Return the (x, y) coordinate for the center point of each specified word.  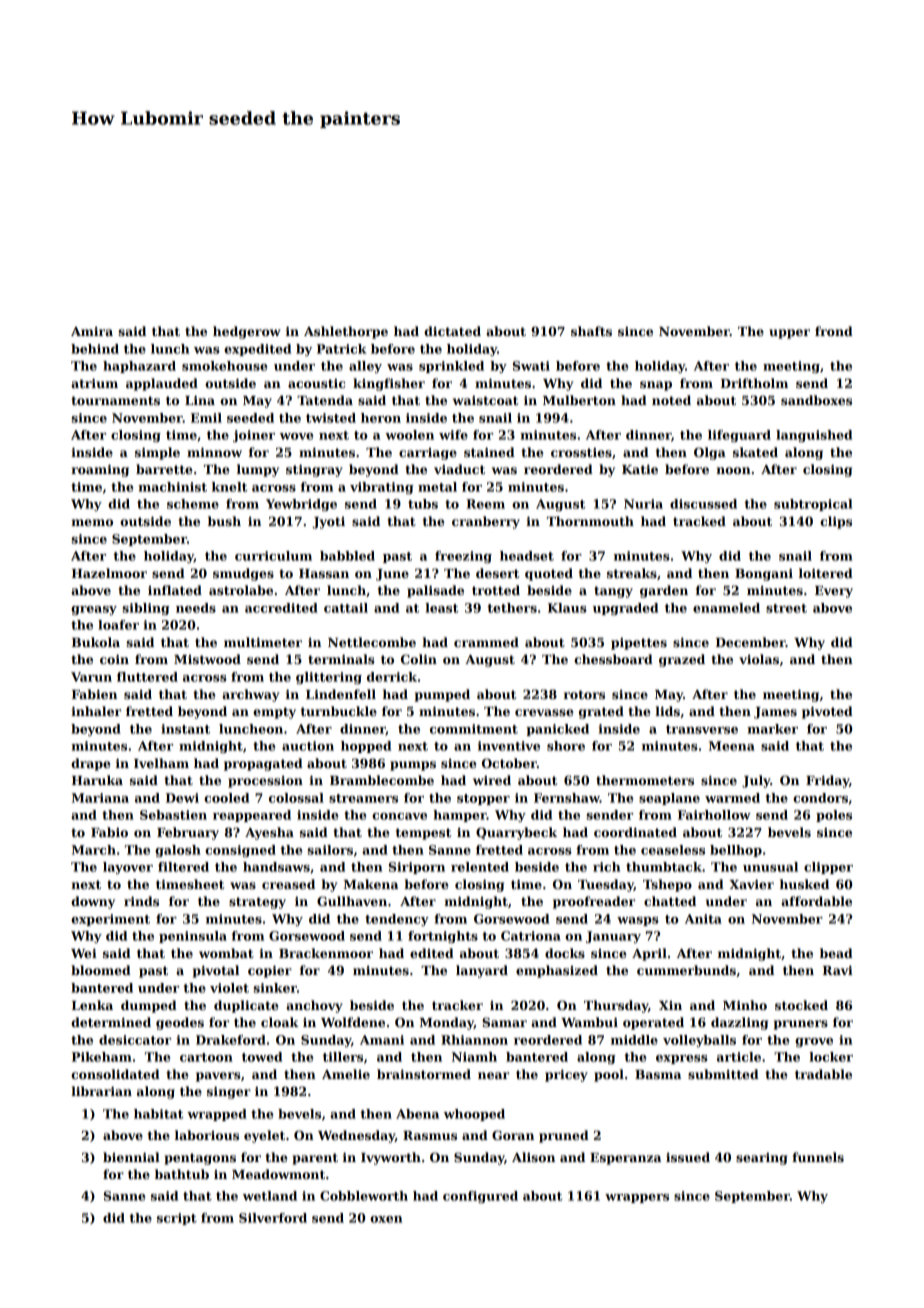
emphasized (557, 971)
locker (831, 1057)
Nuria (643, 504)
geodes (180, 1023)
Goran (513, 1135)
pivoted (827, 712)
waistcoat (485, 400)
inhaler (96, 711)
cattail (346, 608)
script (177, 1219)
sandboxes (816, 400)
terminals (341, 659)
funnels (818, 1157)
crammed (486, 642)
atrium (94, 383)
